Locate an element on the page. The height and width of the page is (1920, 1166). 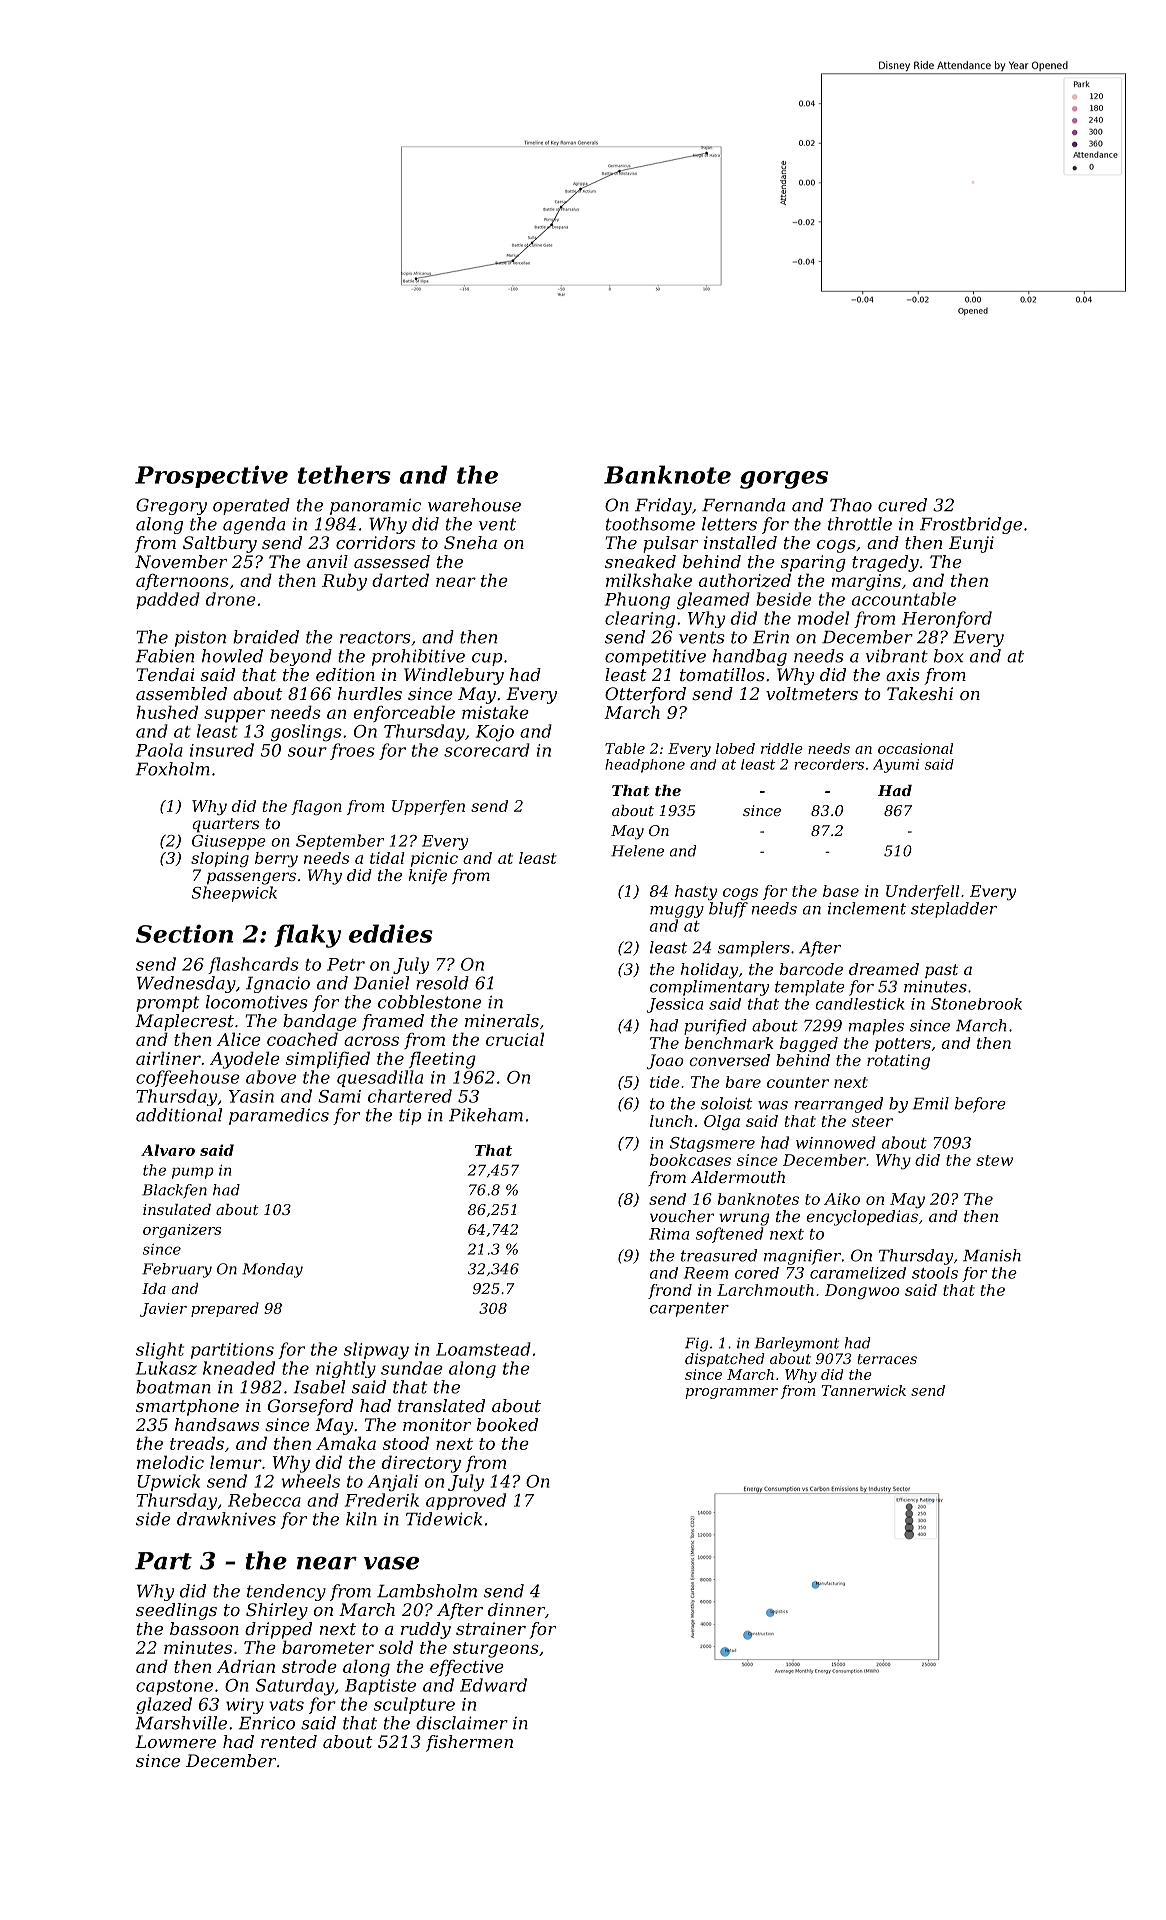
Prospective is located at coordinates (211, 476).
